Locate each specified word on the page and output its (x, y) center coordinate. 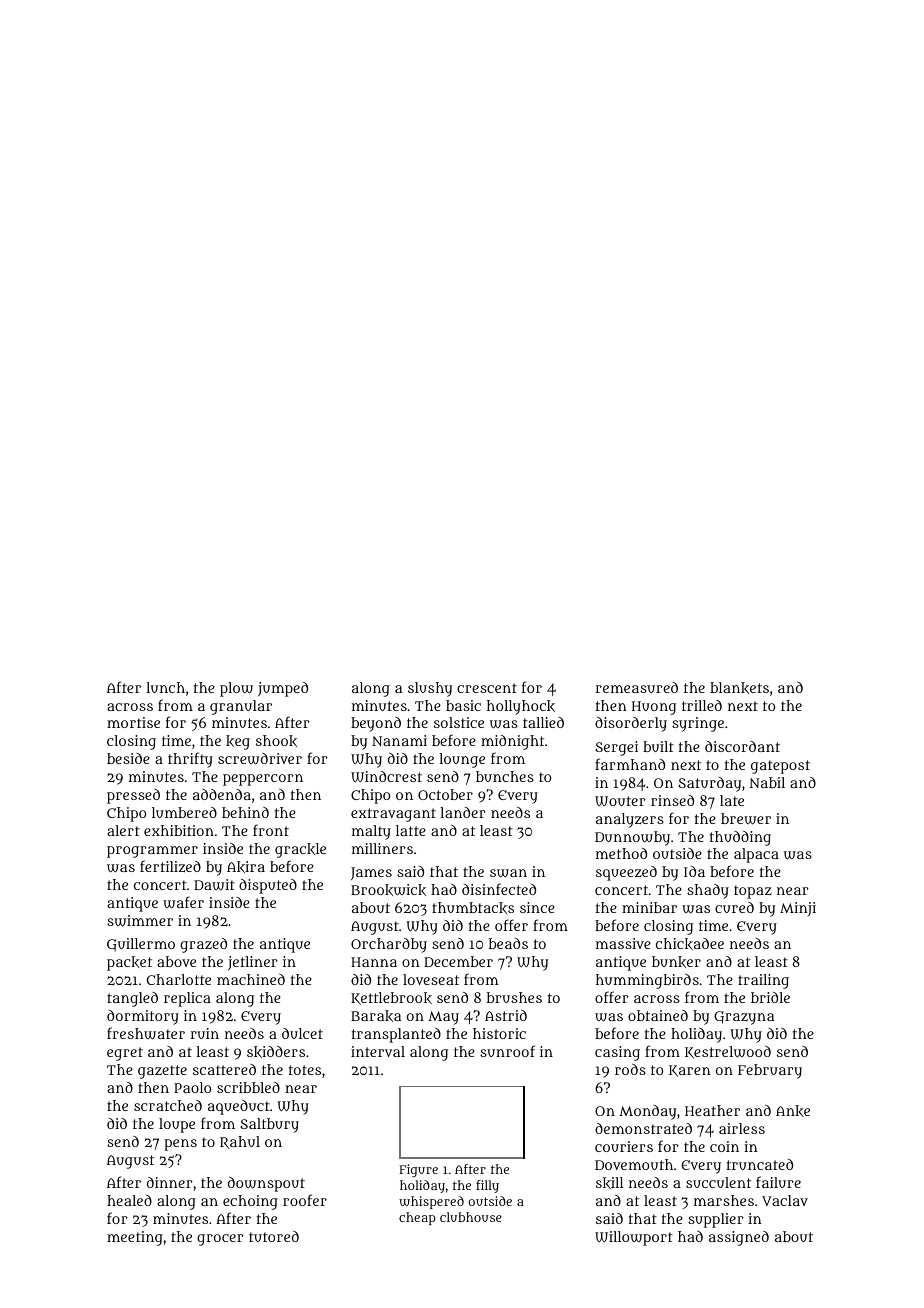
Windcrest (386, 776)
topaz (753, 892)
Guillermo (141, 944)
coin (724, 1146)
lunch (165, 687)
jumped (283, 689)
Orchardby (389, 945)
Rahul (240, 1142)
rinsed (672, 800)
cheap (417, 1218)
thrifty (190, 760)
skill (609, 1183)
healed (129, 1200)
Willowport (634, 1238)
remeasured (637, 687)
